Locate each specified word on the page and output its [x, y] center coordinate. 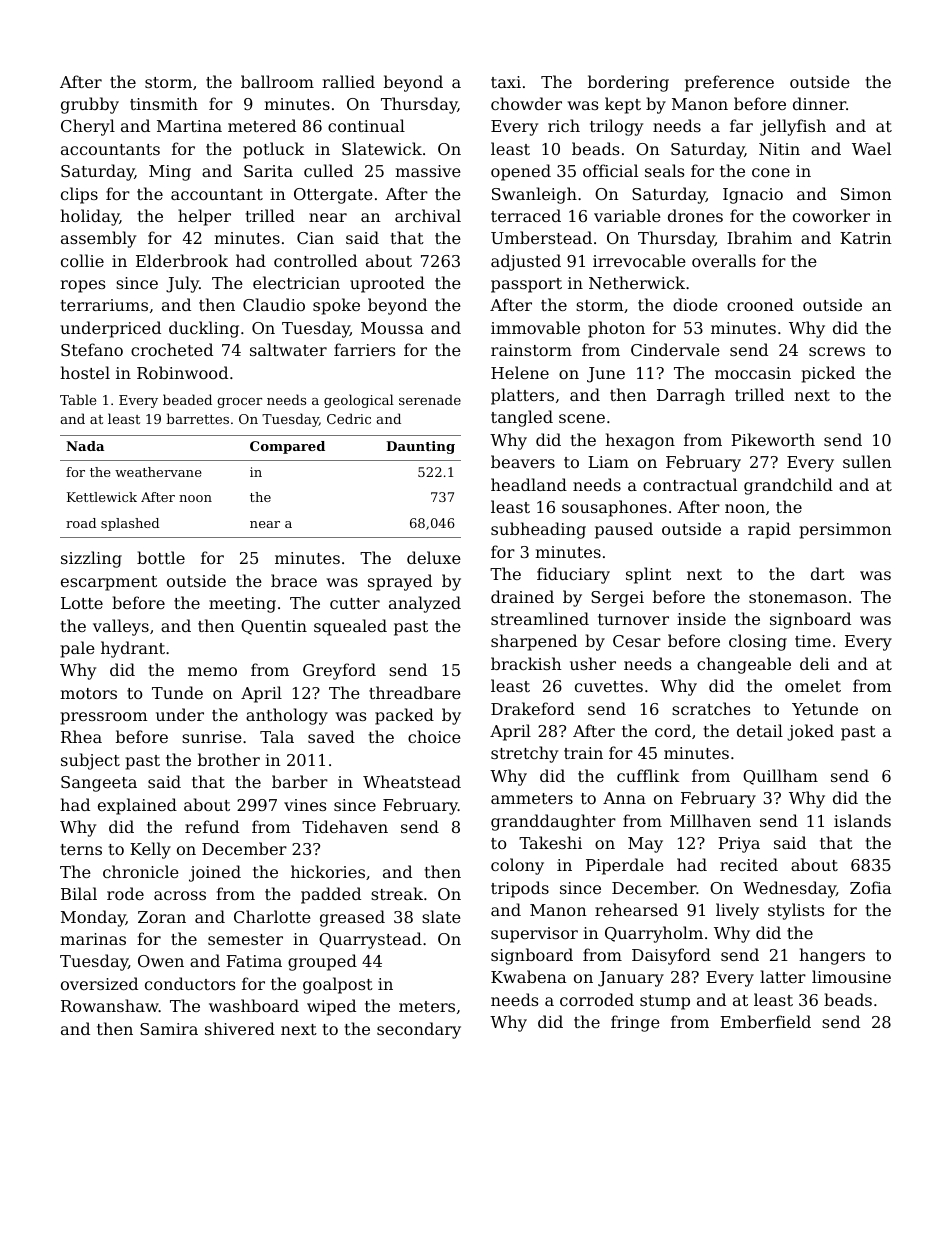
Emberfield [765, 1021]
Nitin [779, 149]
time [813, 641]
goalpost [338, 985]
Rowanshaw [110, 1005]
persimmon [845, 531]
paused [624, 530]
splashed [130, 524]
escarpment [109, 583]
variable [627, 215]
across [180, 895]
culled [328, 170]
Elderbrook [182, 260]
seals [664, 170]
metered [262, 125]
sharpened [534, 642]
